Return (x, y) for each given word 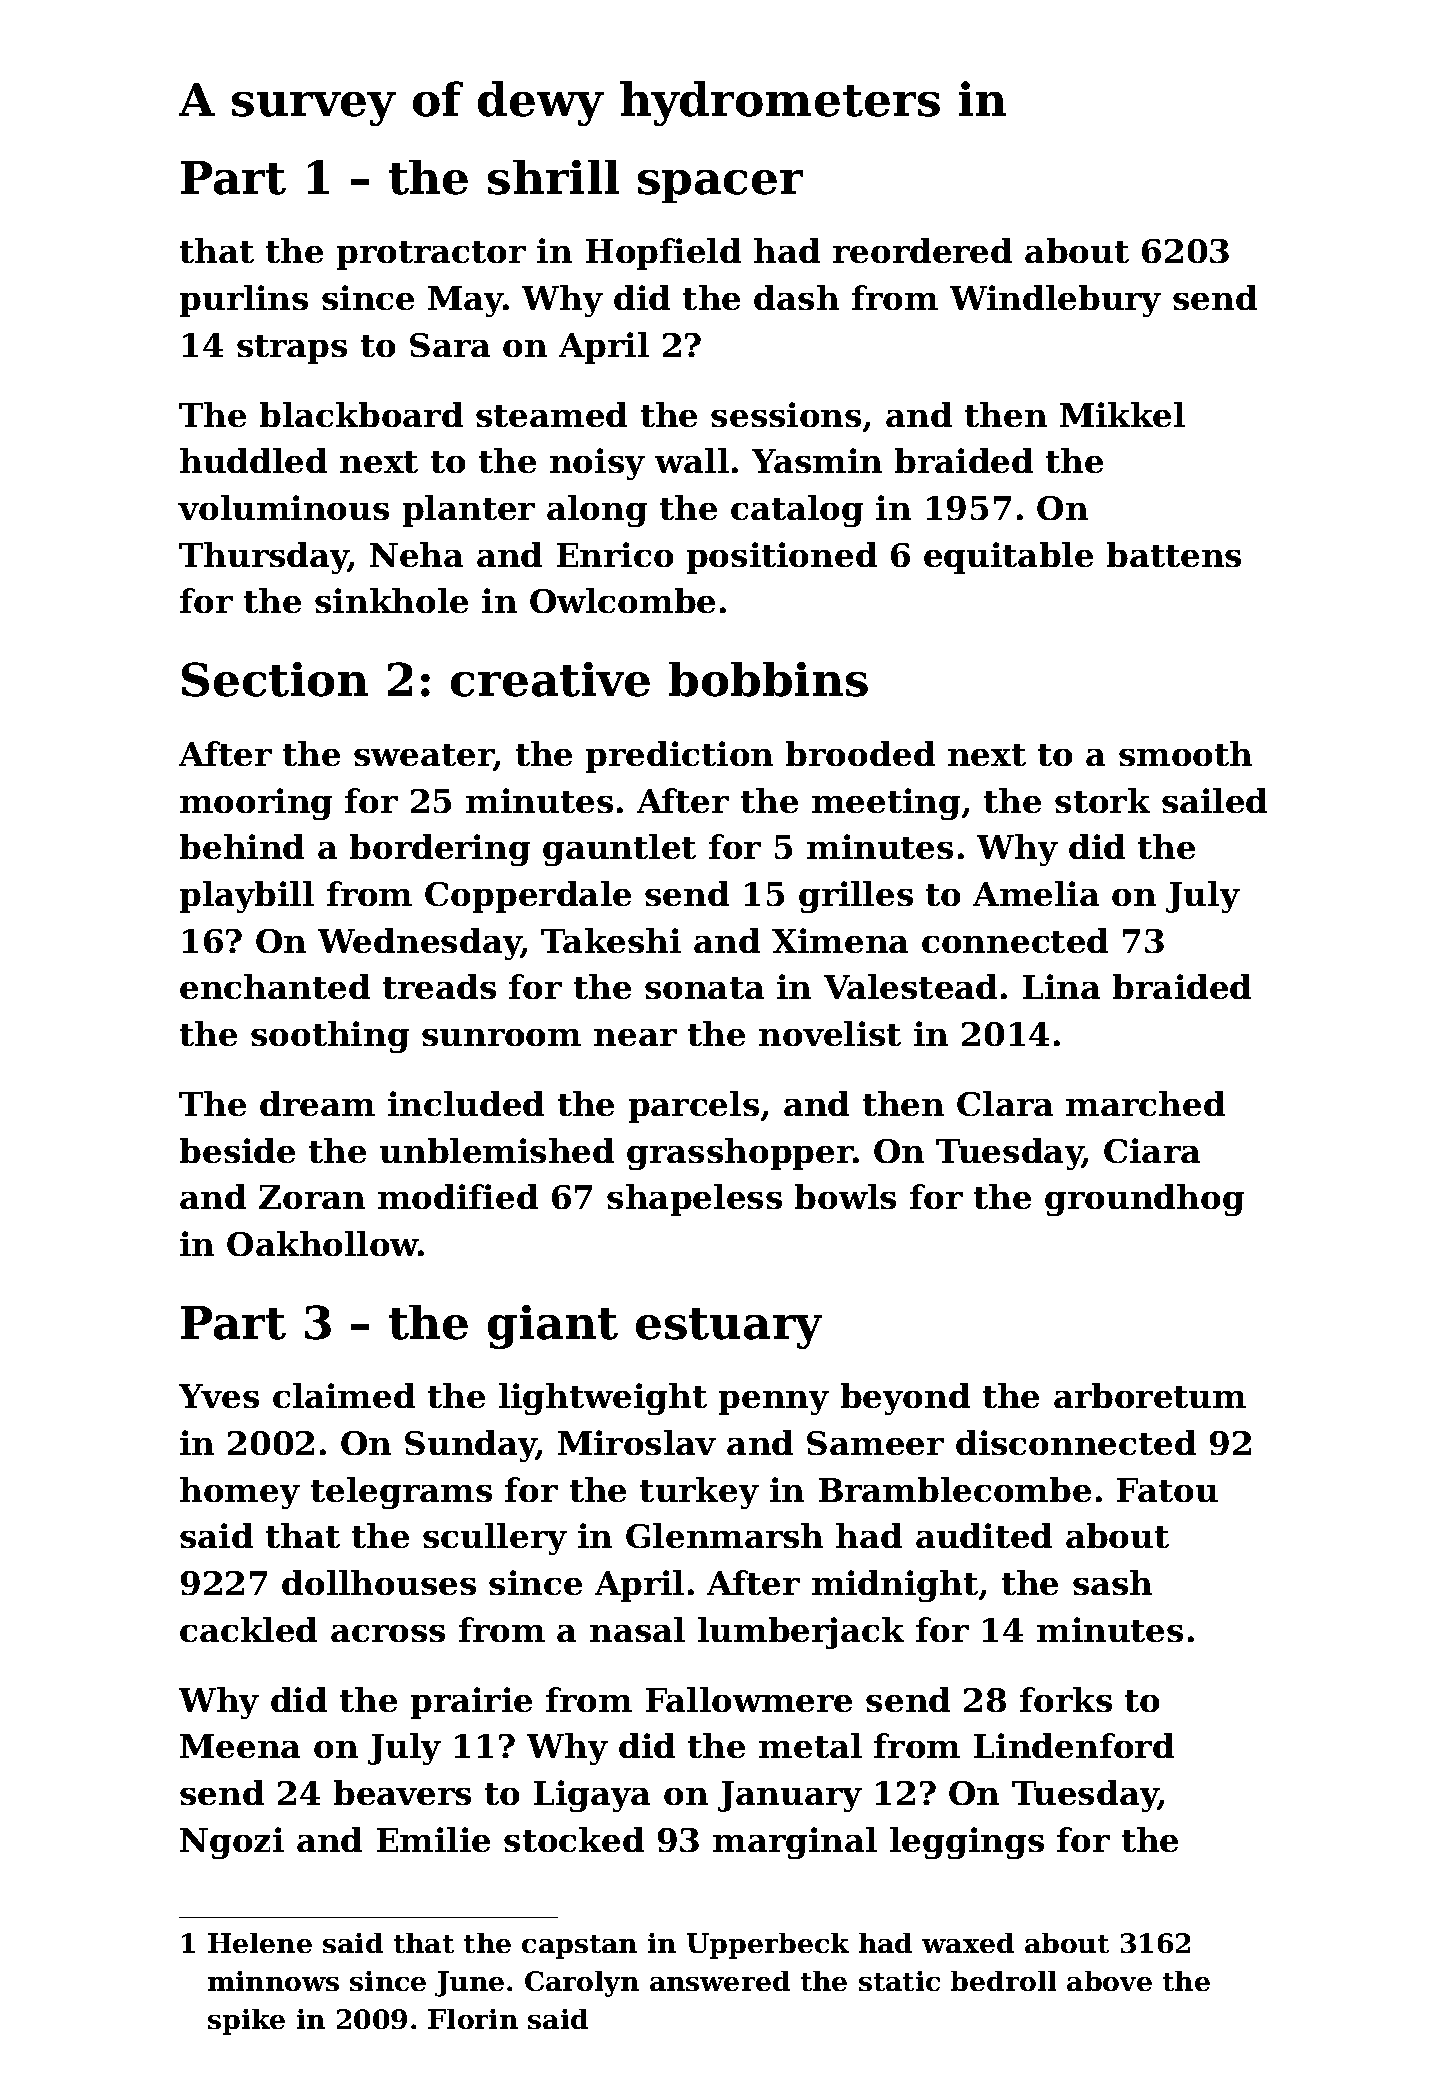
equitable (1008, 558)
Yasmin (817, 460)
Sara (450, 345)
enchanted (275, 986)
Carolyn (582, 1984)
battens (1174, 554)
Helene (260, 1943)
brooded (860, 753)
